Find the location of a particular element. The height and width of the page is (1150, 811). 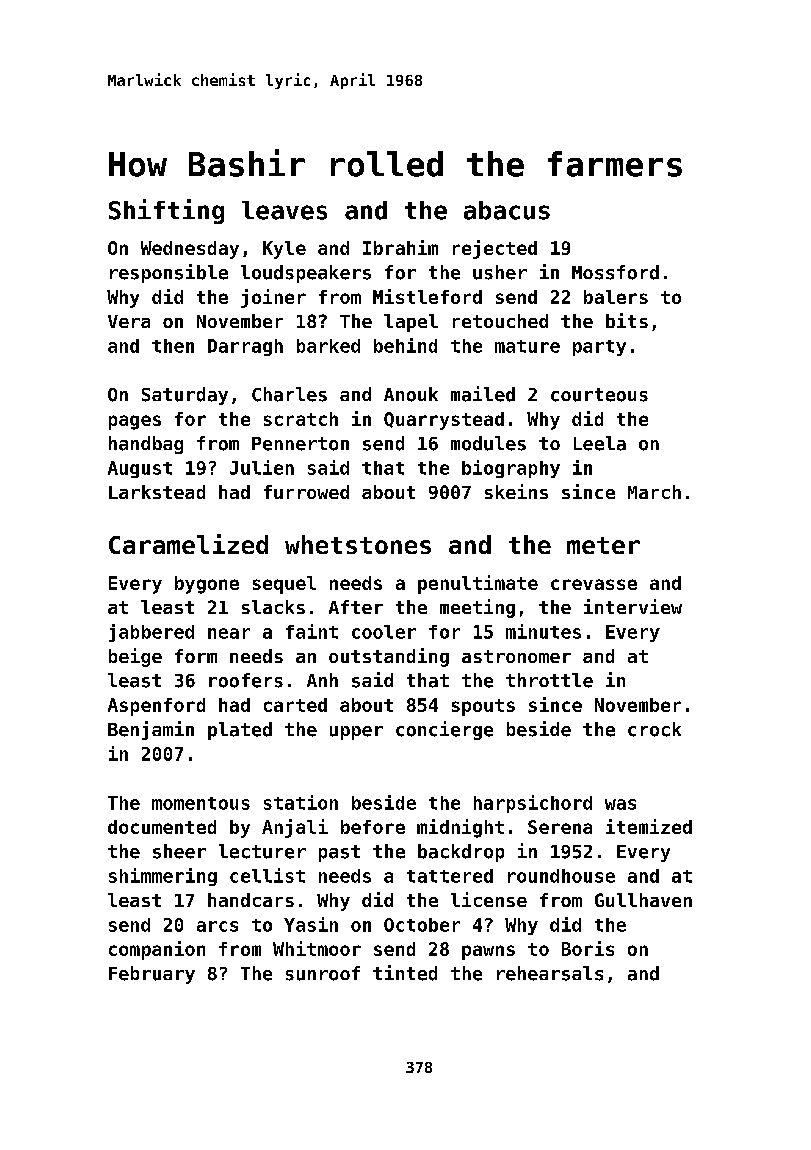

Mossford is located at coordinates (615, 272).
